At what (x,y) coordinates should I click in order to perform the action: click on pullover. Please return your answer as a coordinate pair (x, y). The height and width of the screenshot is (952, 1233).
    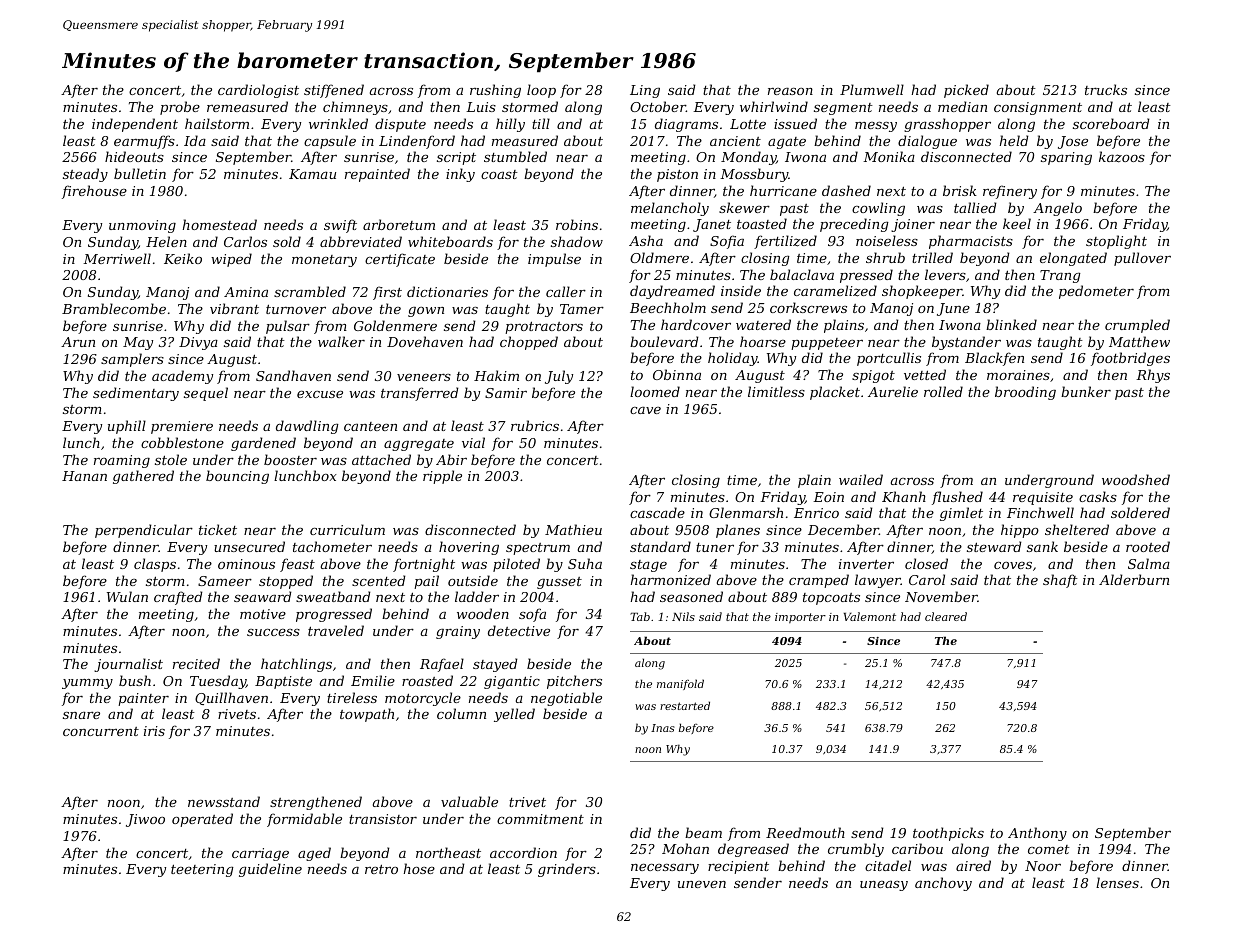
    Looking at the image, I should click on (1142, 259).
